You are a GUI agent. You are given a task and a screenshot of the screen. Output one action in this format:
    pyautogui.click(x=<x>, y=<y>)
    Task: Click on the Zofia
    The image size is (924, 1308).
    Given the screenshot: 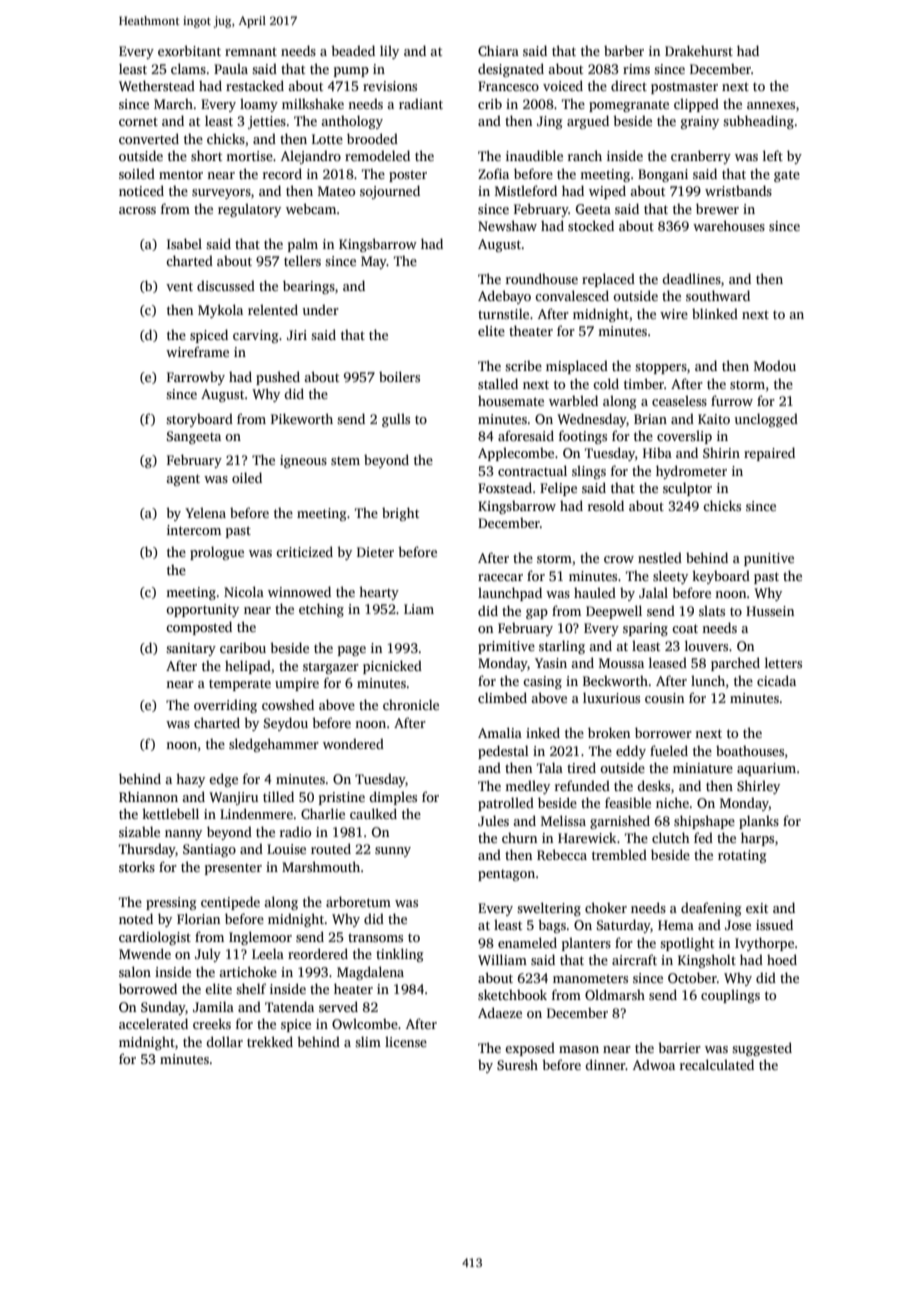 What is the action you would take?
    pyautogui.click(x=493, y=173)
